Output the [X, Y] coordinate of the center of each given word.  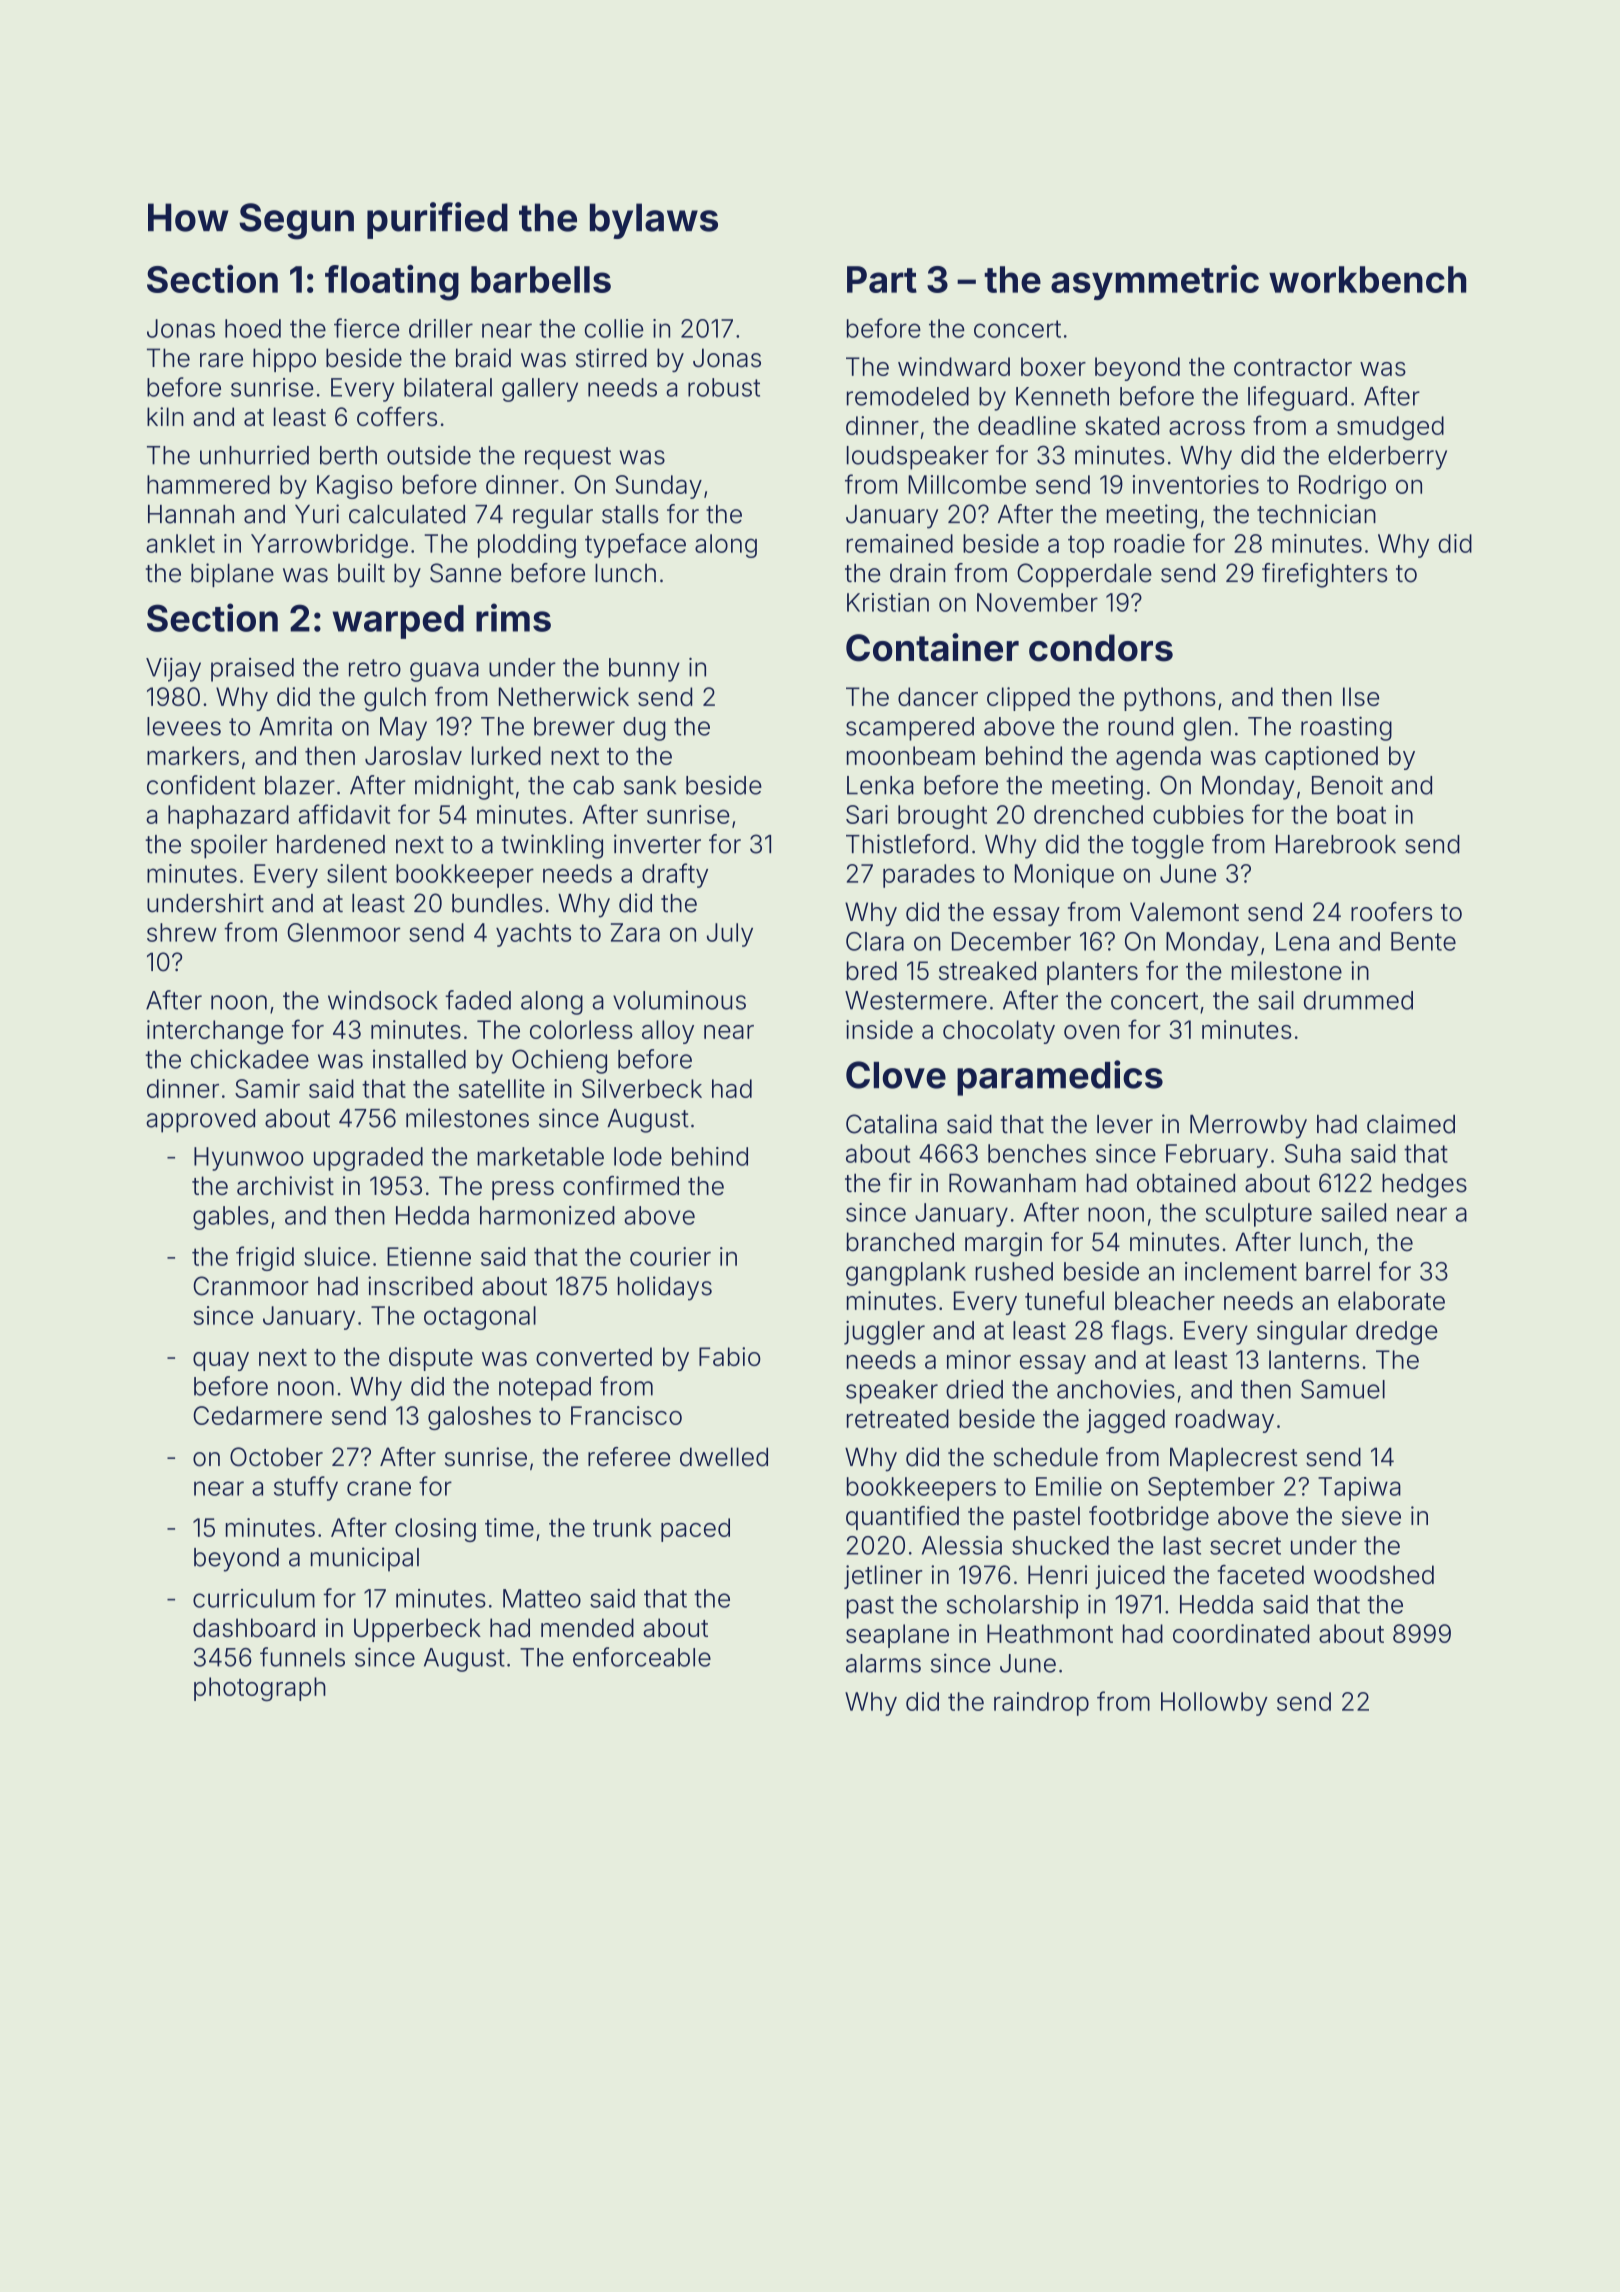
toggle [1168, 847]
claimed [1411, 1124]
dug [644, 729]
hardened [331, 844]
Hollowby [1214, 1704]
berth [348, 455]
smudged [1390, 428]
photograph [260, 1689]
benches [1037, 1153]
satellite [502, 1088]
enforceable [642, 1657]
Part [882, 279]
